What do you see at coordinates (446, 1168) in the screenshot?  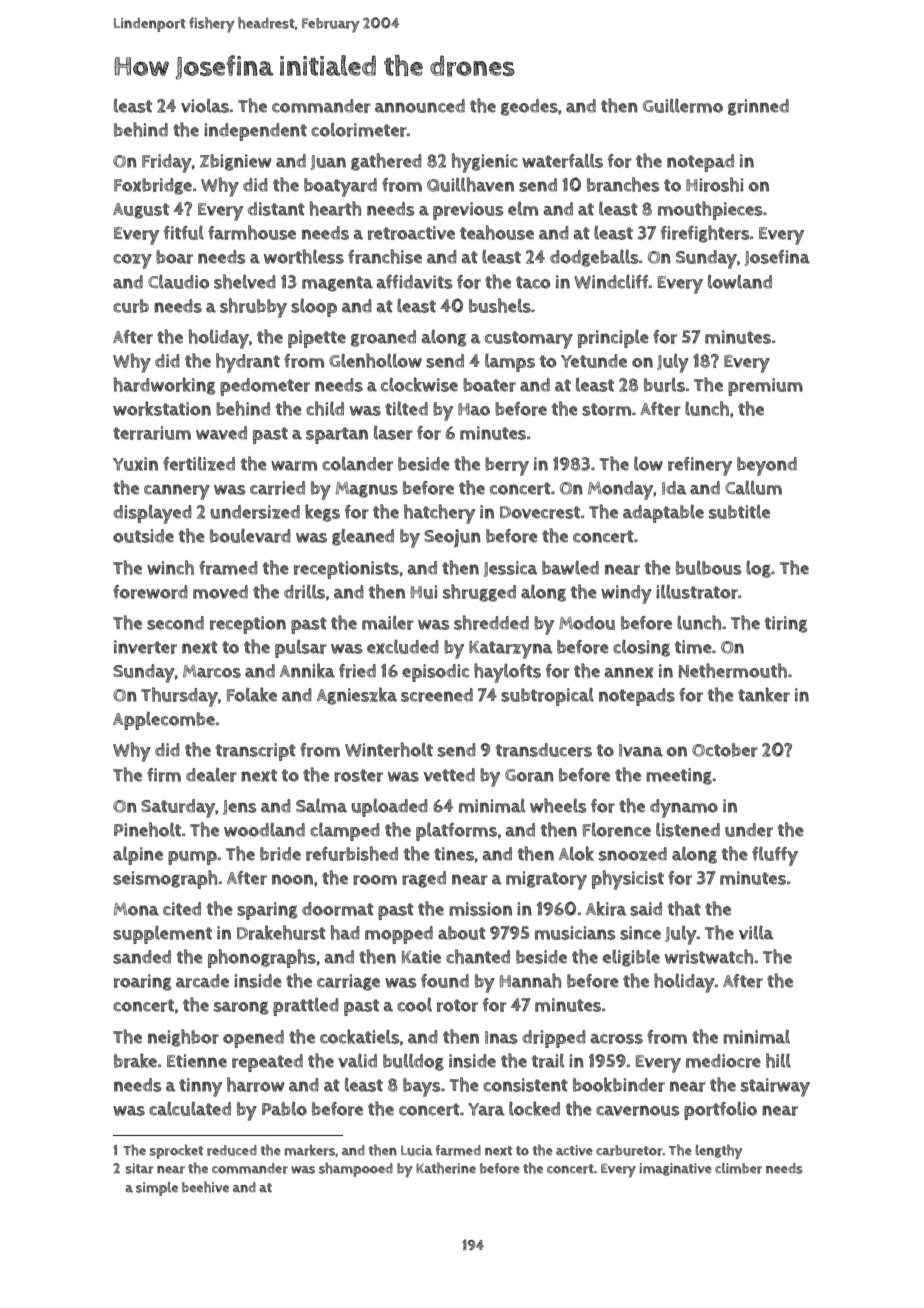 I see `Katherine` at bounding box center [446, 1168].
